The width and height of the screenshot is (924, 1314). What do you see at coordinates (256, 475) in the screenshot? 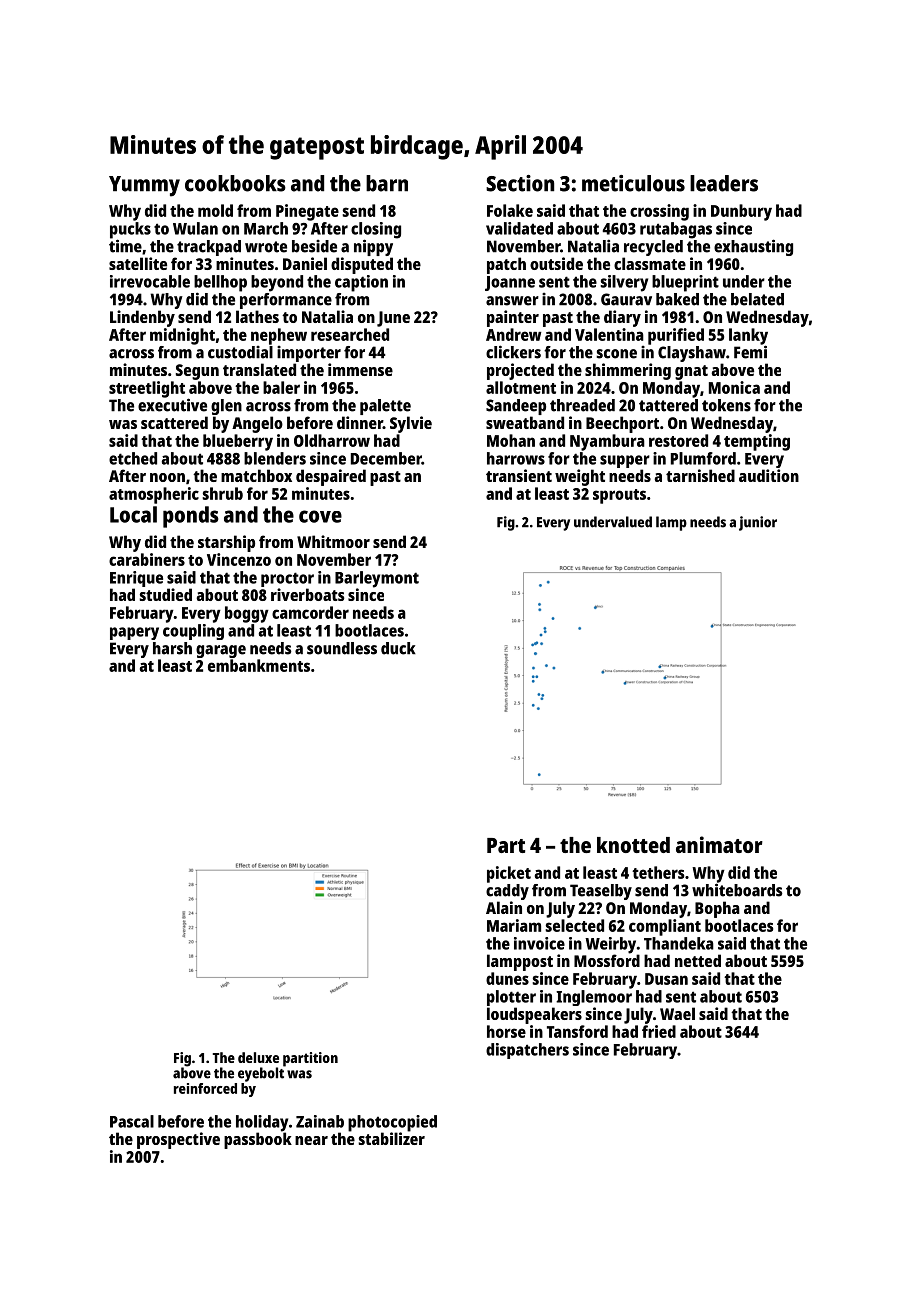
I see `matchbox` at bounding box center [256, 475].
